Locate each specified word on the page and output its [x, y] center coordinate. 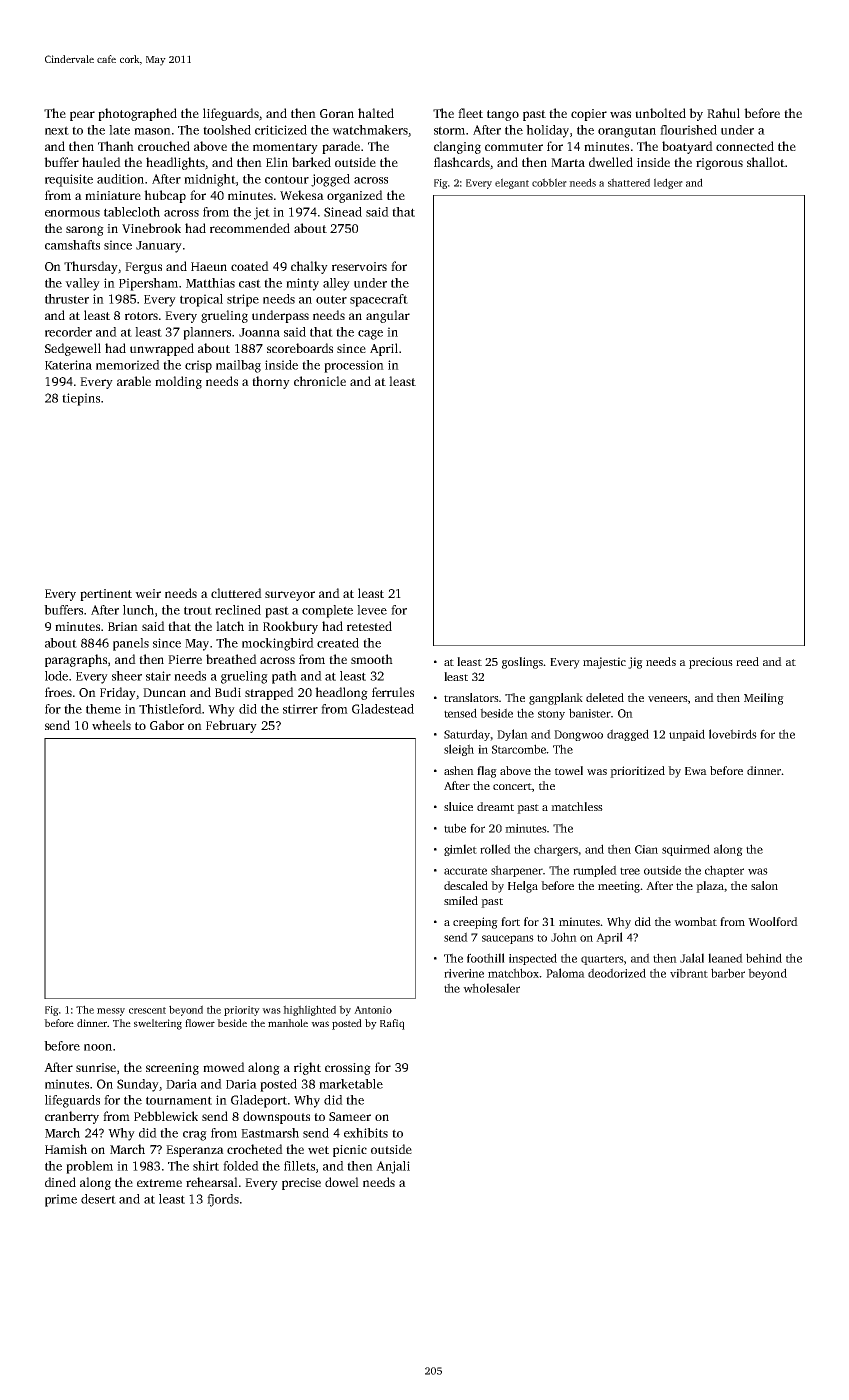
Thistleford [170, 709]
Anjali [393, 1167]
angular [388, 316]
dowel [342, 1182]
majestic [604, 663]
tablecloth [132, 212]
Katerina [68, 365]
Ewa [696, 771]
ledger [668, 183]
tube [455, 828]
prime [61, 1200]
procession [354, 366]
